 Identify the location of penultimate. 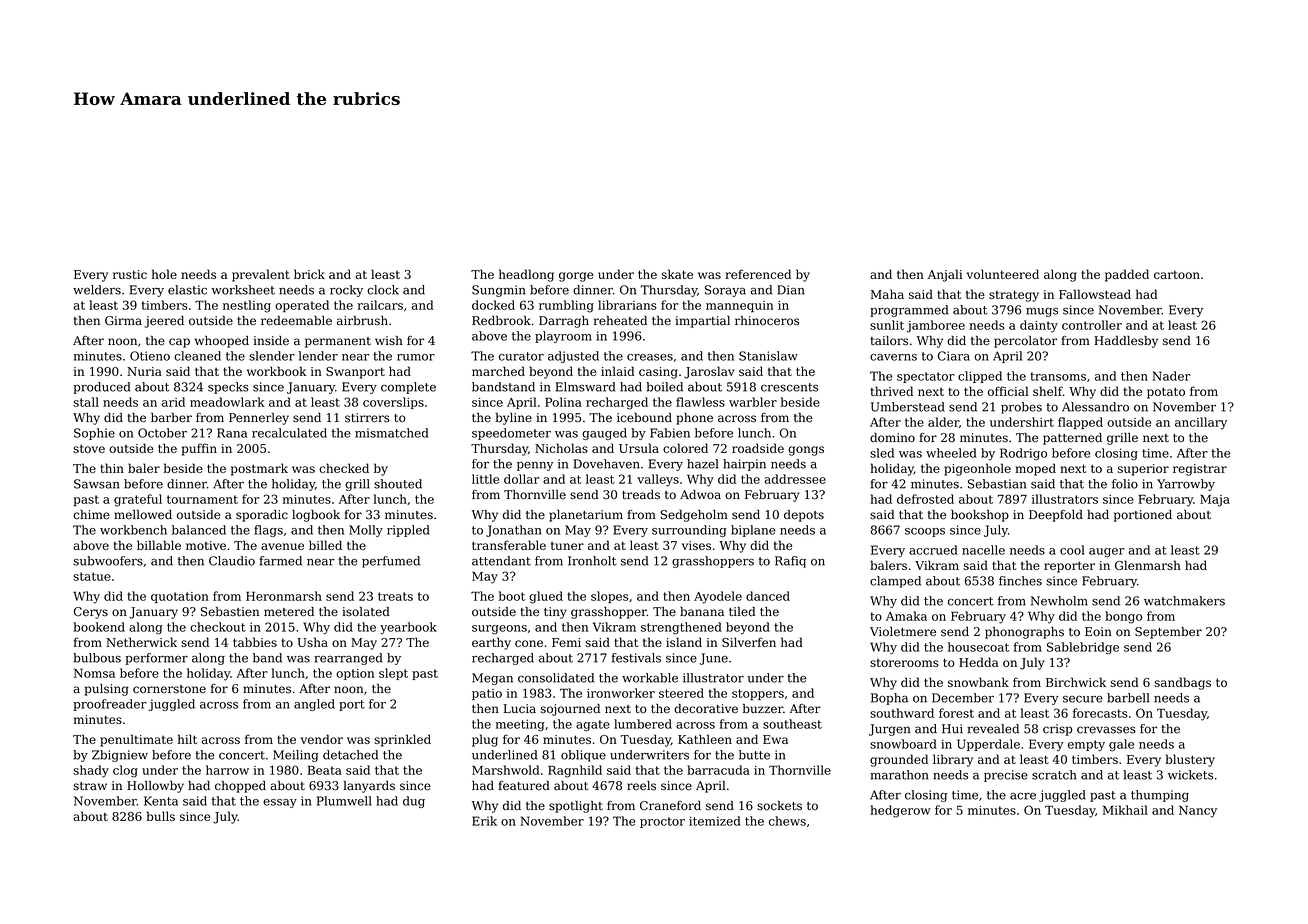
(136, 740).
